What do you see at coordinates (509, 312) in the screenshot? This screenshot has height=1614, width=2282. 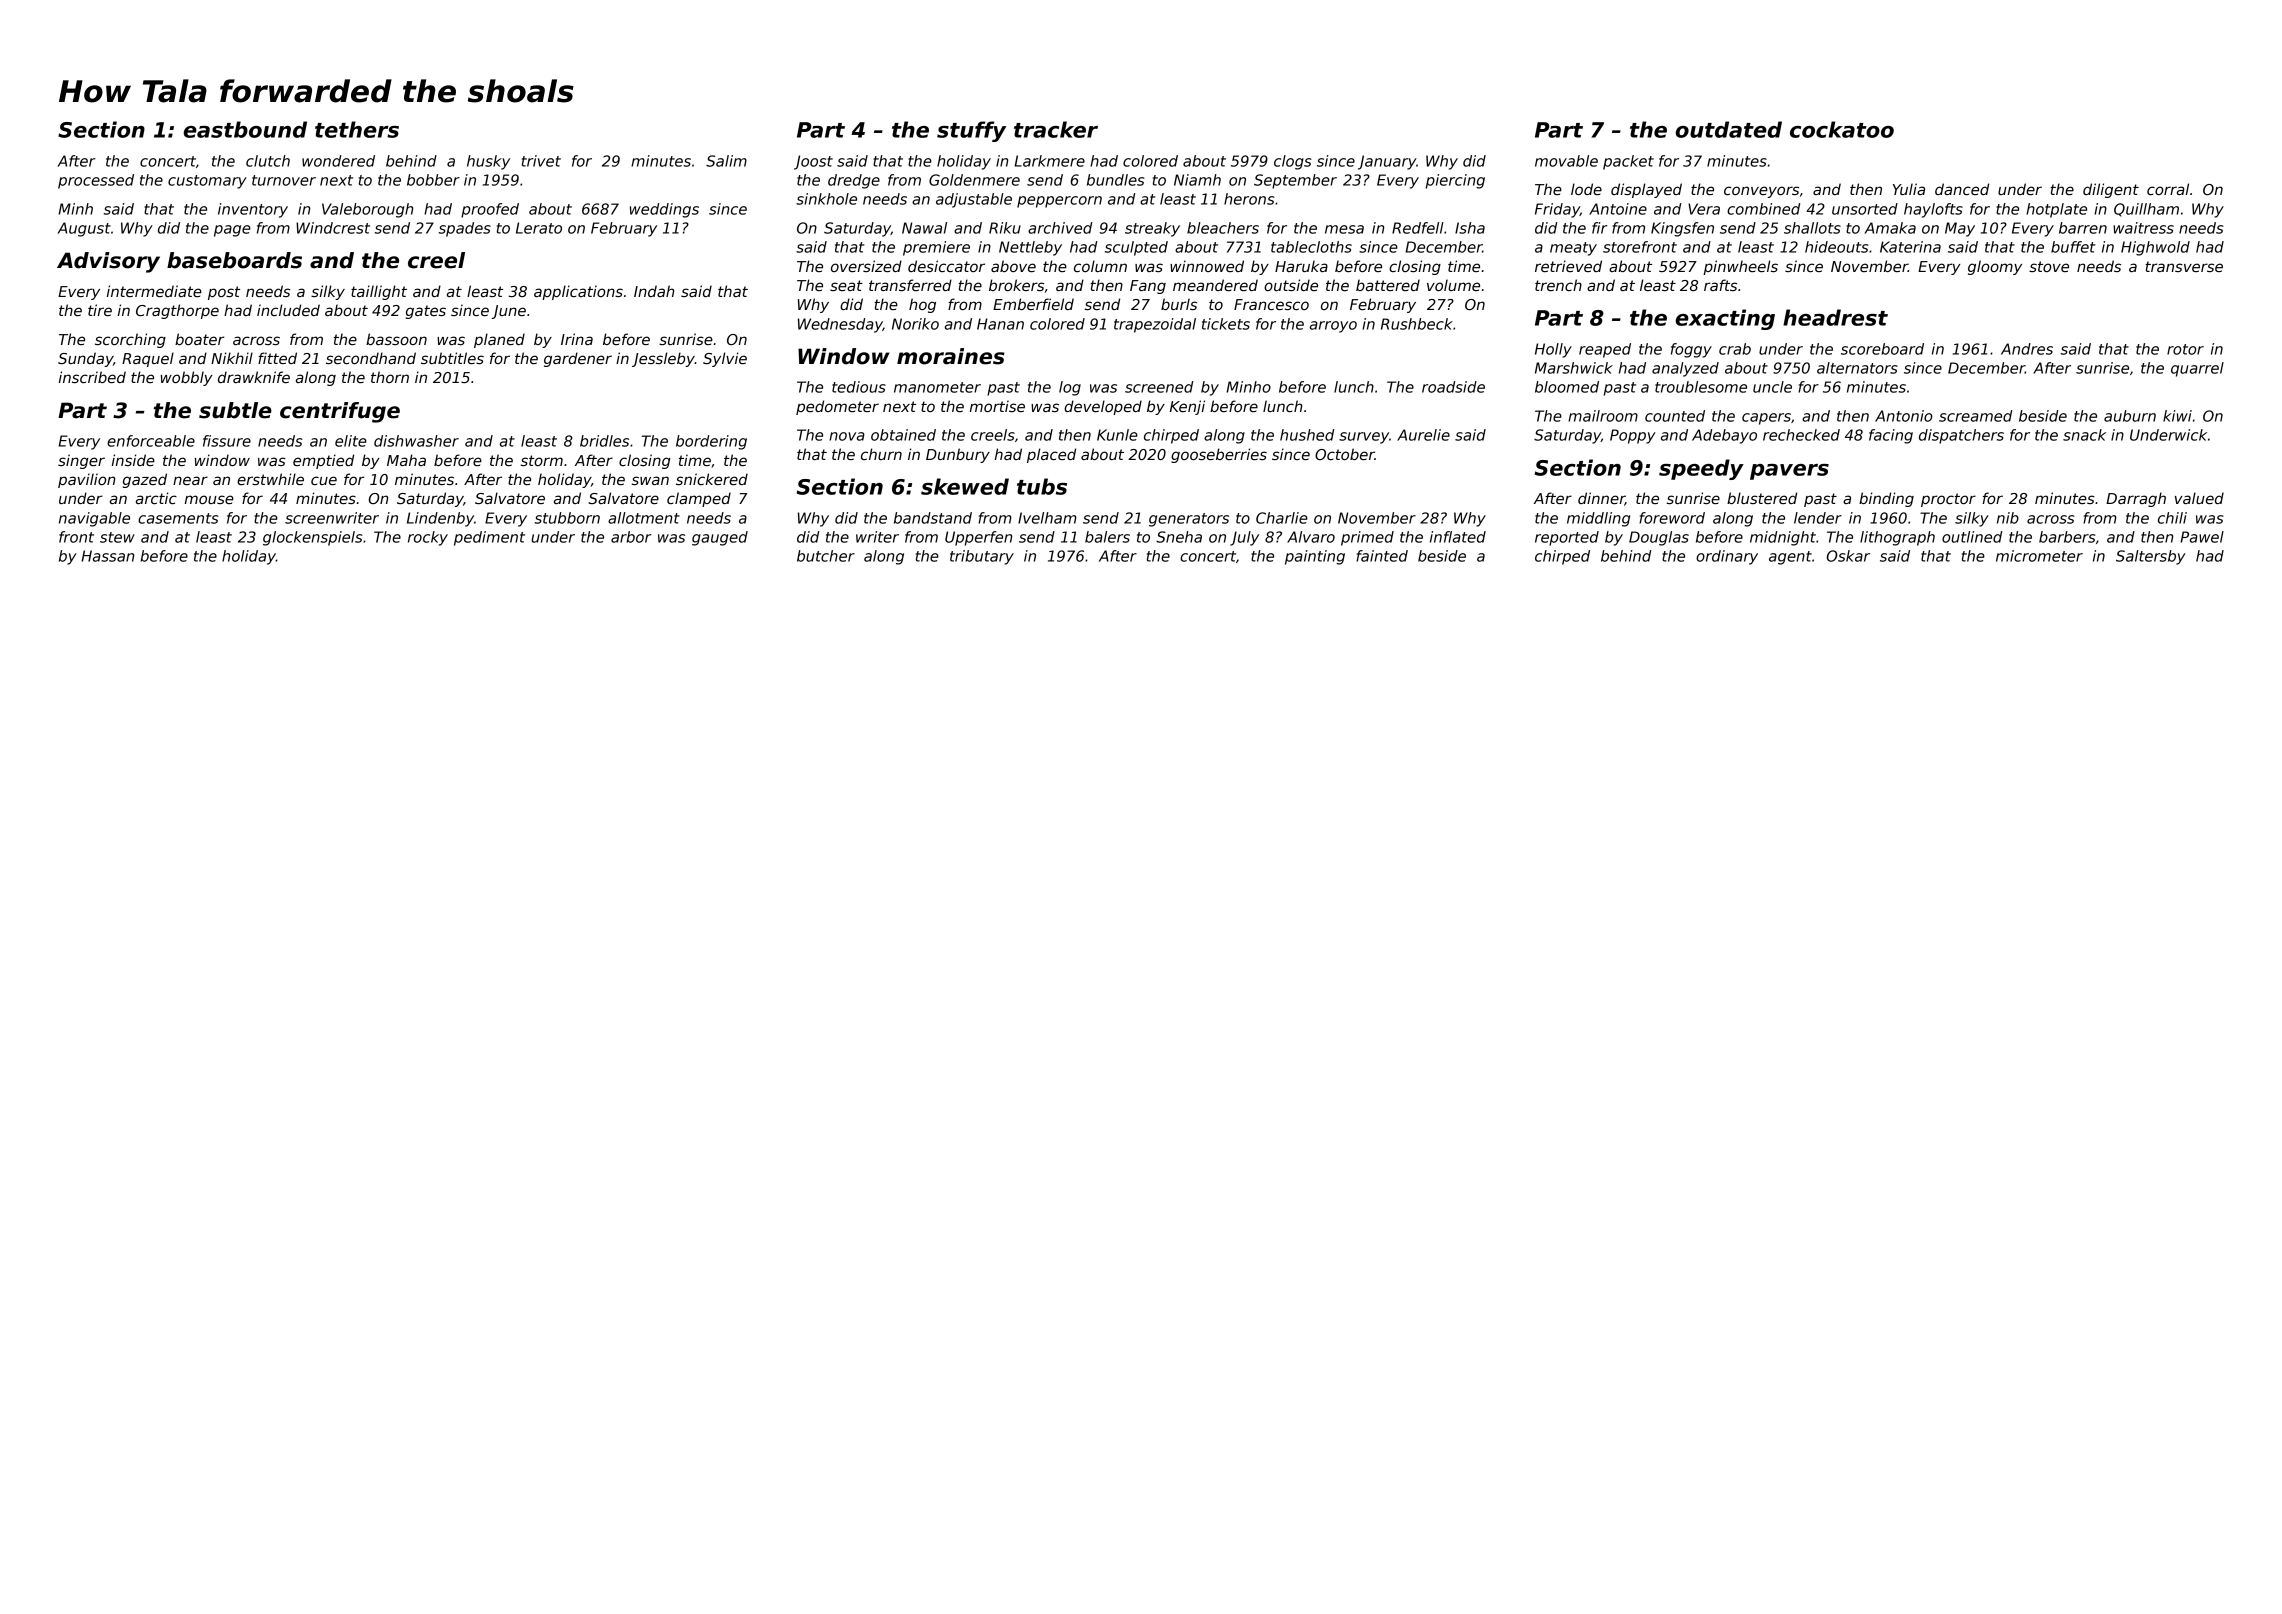 I see `June` at bounding box center [509, 312].
